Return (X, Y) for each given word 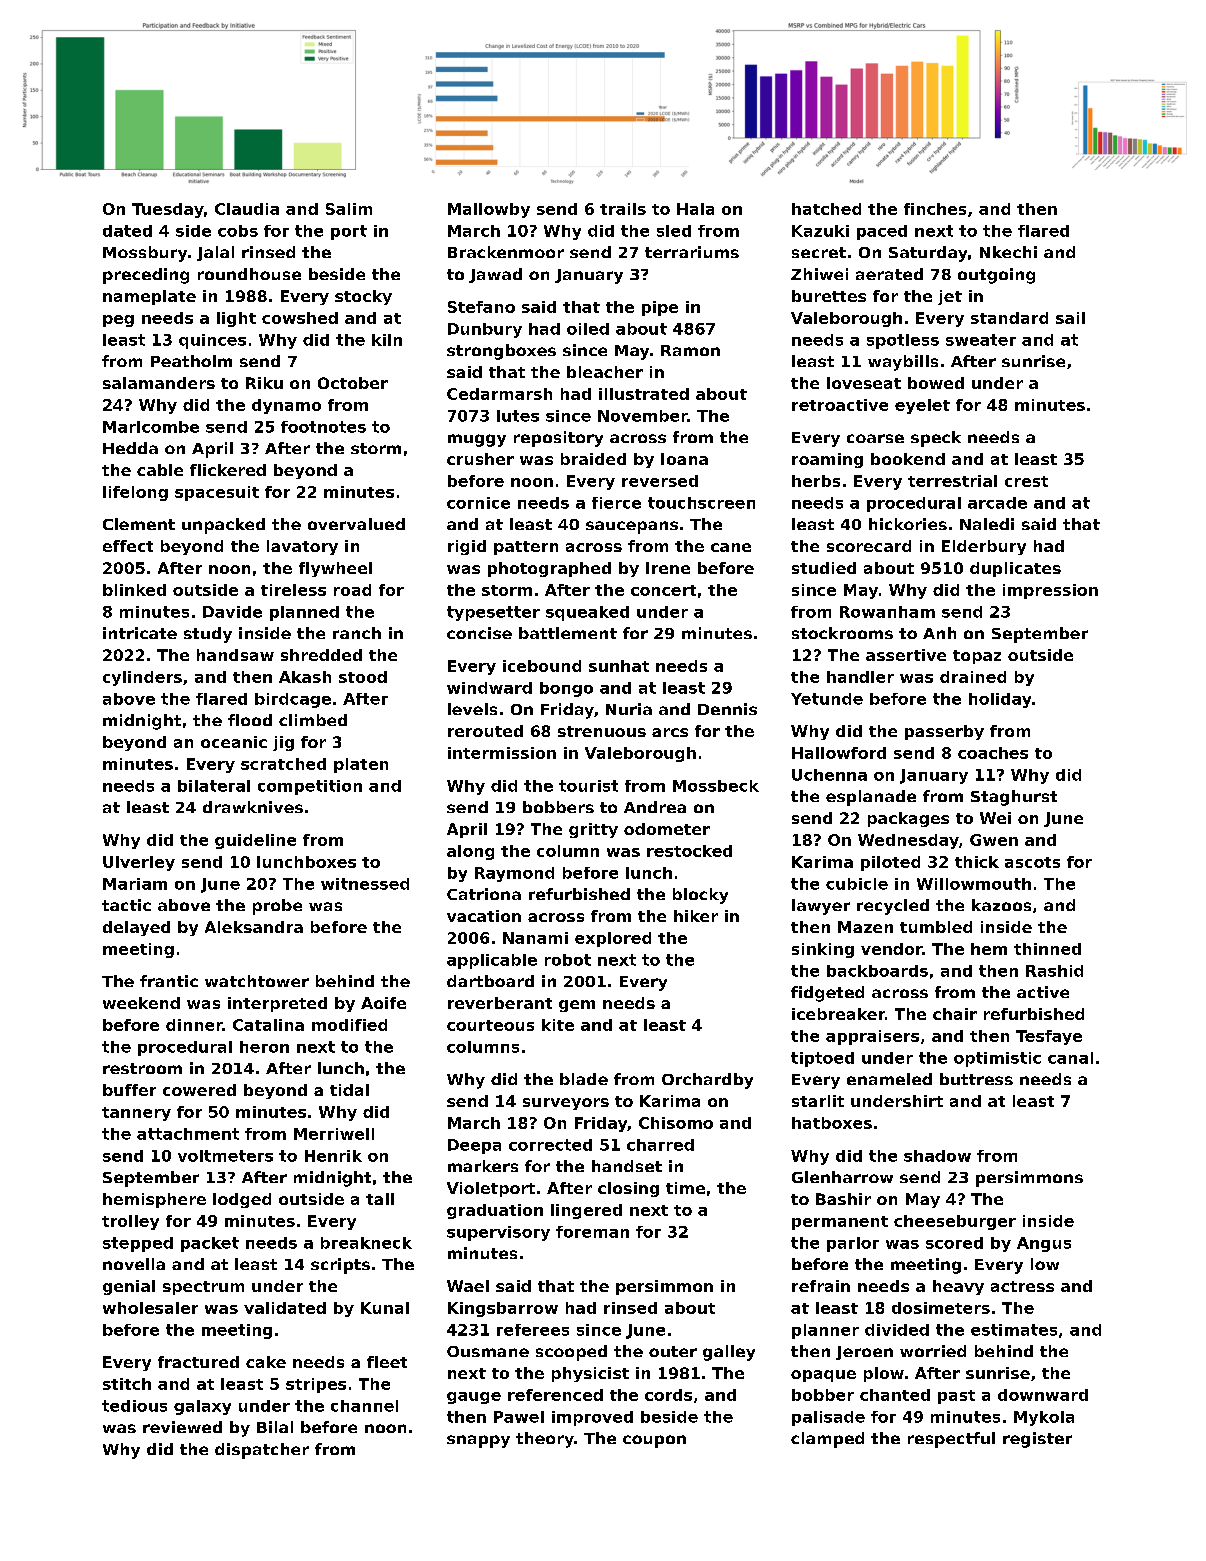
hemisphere (154, 1200)
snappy (478, 1441)
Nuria (629, 709)
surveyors (566, 1104)
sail (1070, 318)
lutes (518, 416)
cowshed (300, 318)
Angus (1044, 1244)
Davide (232, 612)
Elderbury (984, 547)
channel (364, 1406)
